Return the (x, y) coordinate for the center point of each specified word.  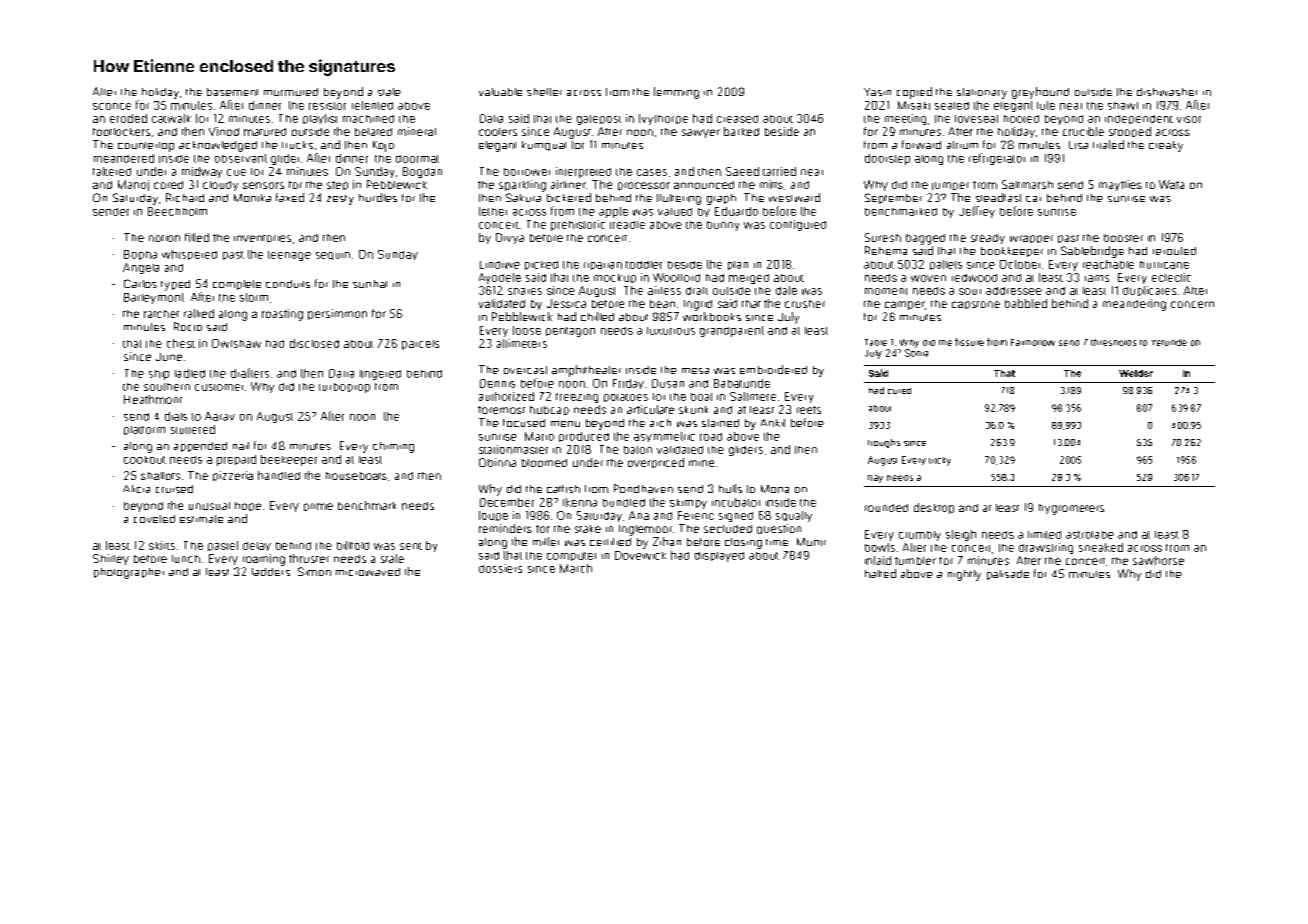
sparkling (522, 186)
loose (527, 330)
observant (241, 158)
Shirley (111, 559)
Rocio (188, 326)
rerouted (1174, 251)
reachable (1108, 264)
